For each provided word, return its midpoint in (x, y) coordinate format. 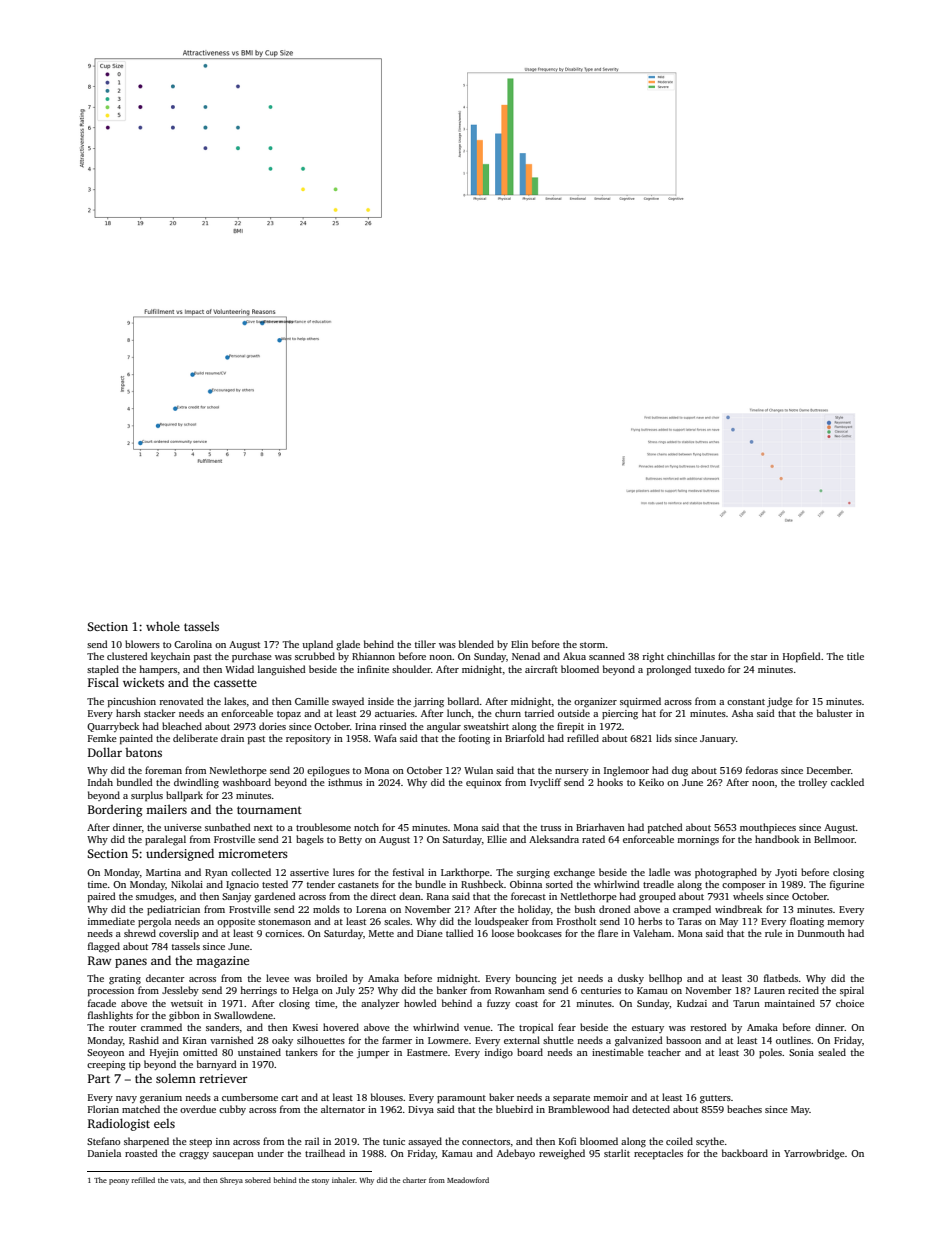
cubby (232, 1110)
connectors (486, 1142)
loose (503, 933)
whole (163, 626)
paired (102, 897)
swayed (348, 702)
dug (680, 771)
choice (850, 1003)
